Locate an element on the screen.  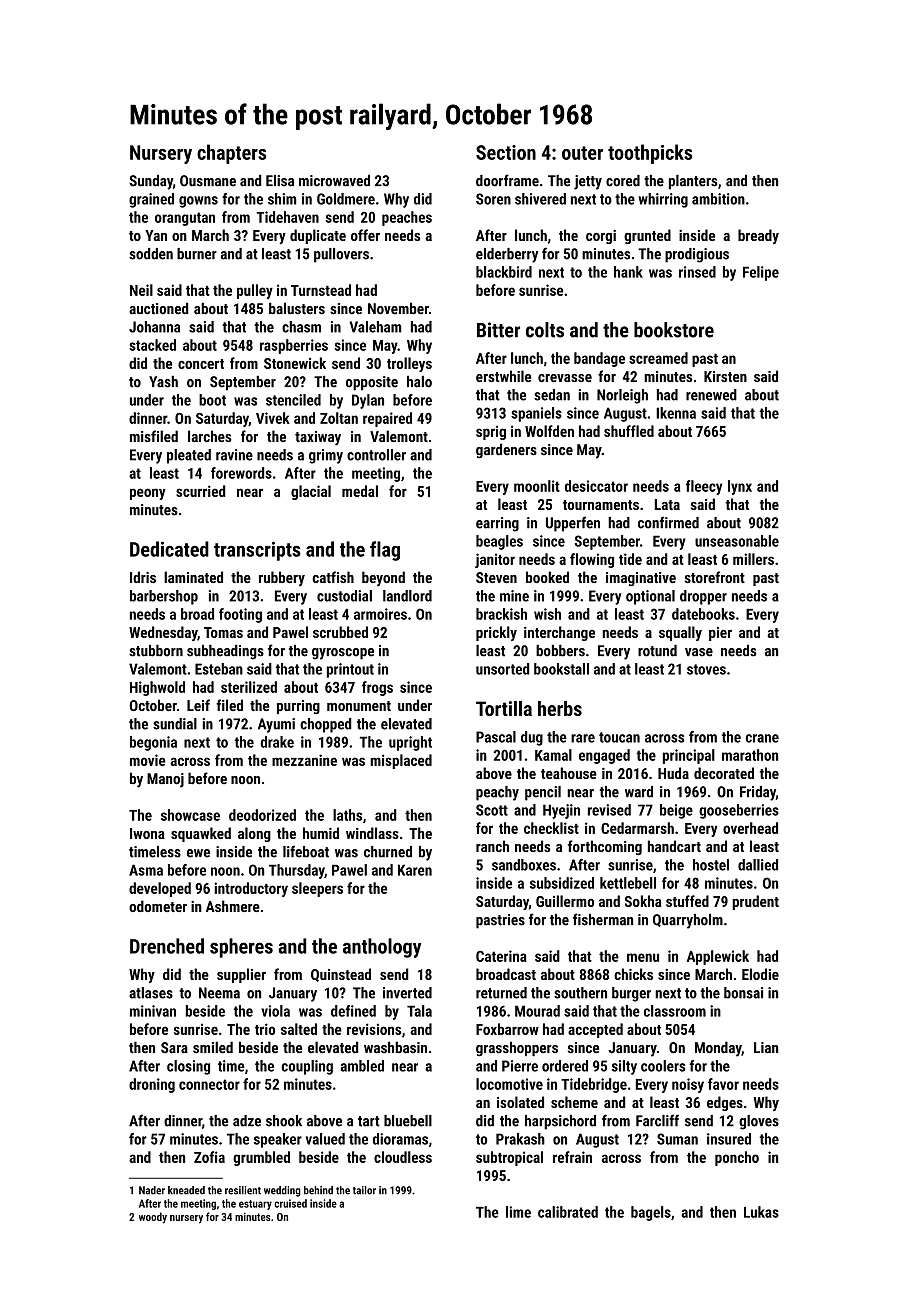
Leif is located at coordinates (198, 705).
